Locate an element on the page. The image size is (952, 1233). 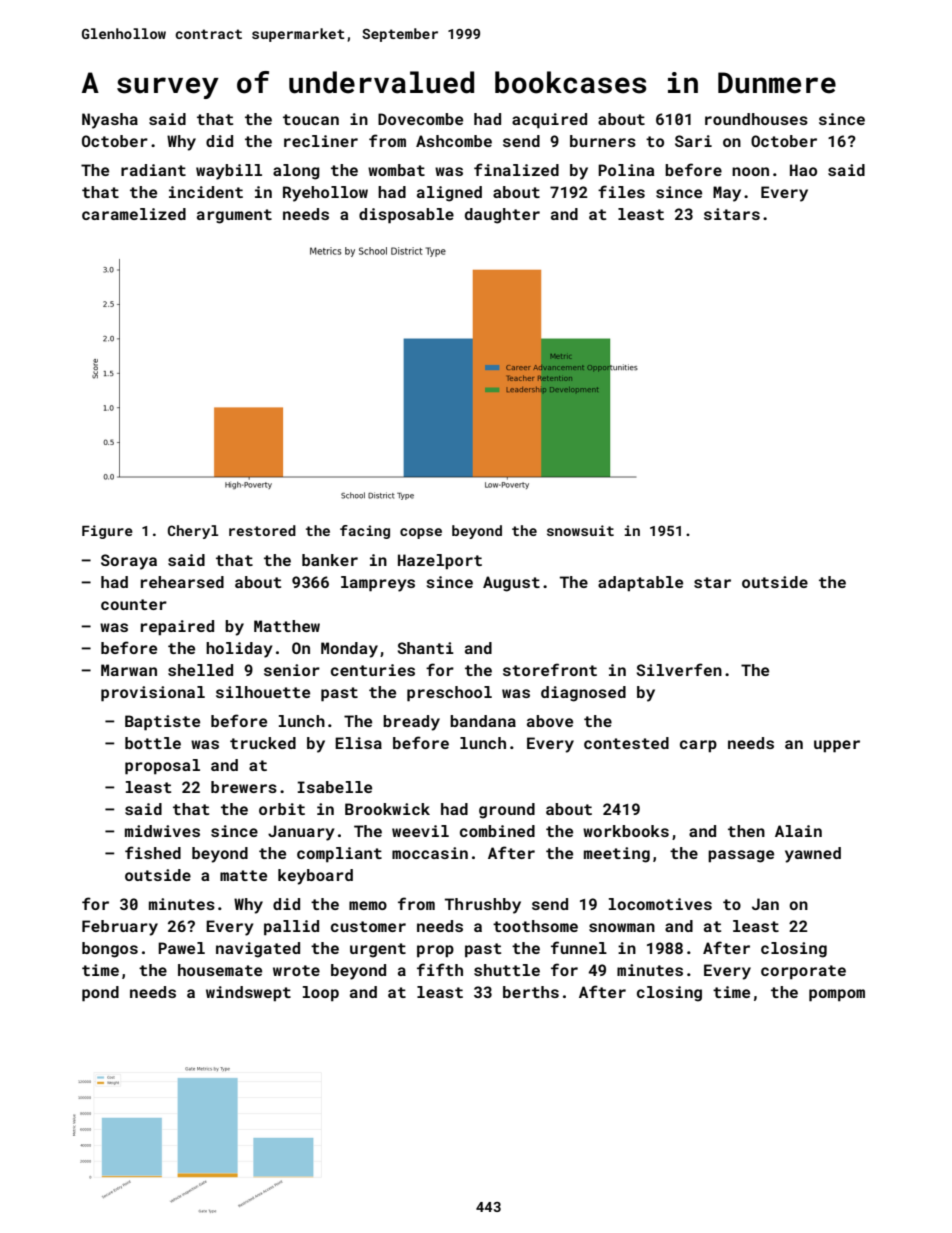
roundhouses is located at coordinates (756, 119).
